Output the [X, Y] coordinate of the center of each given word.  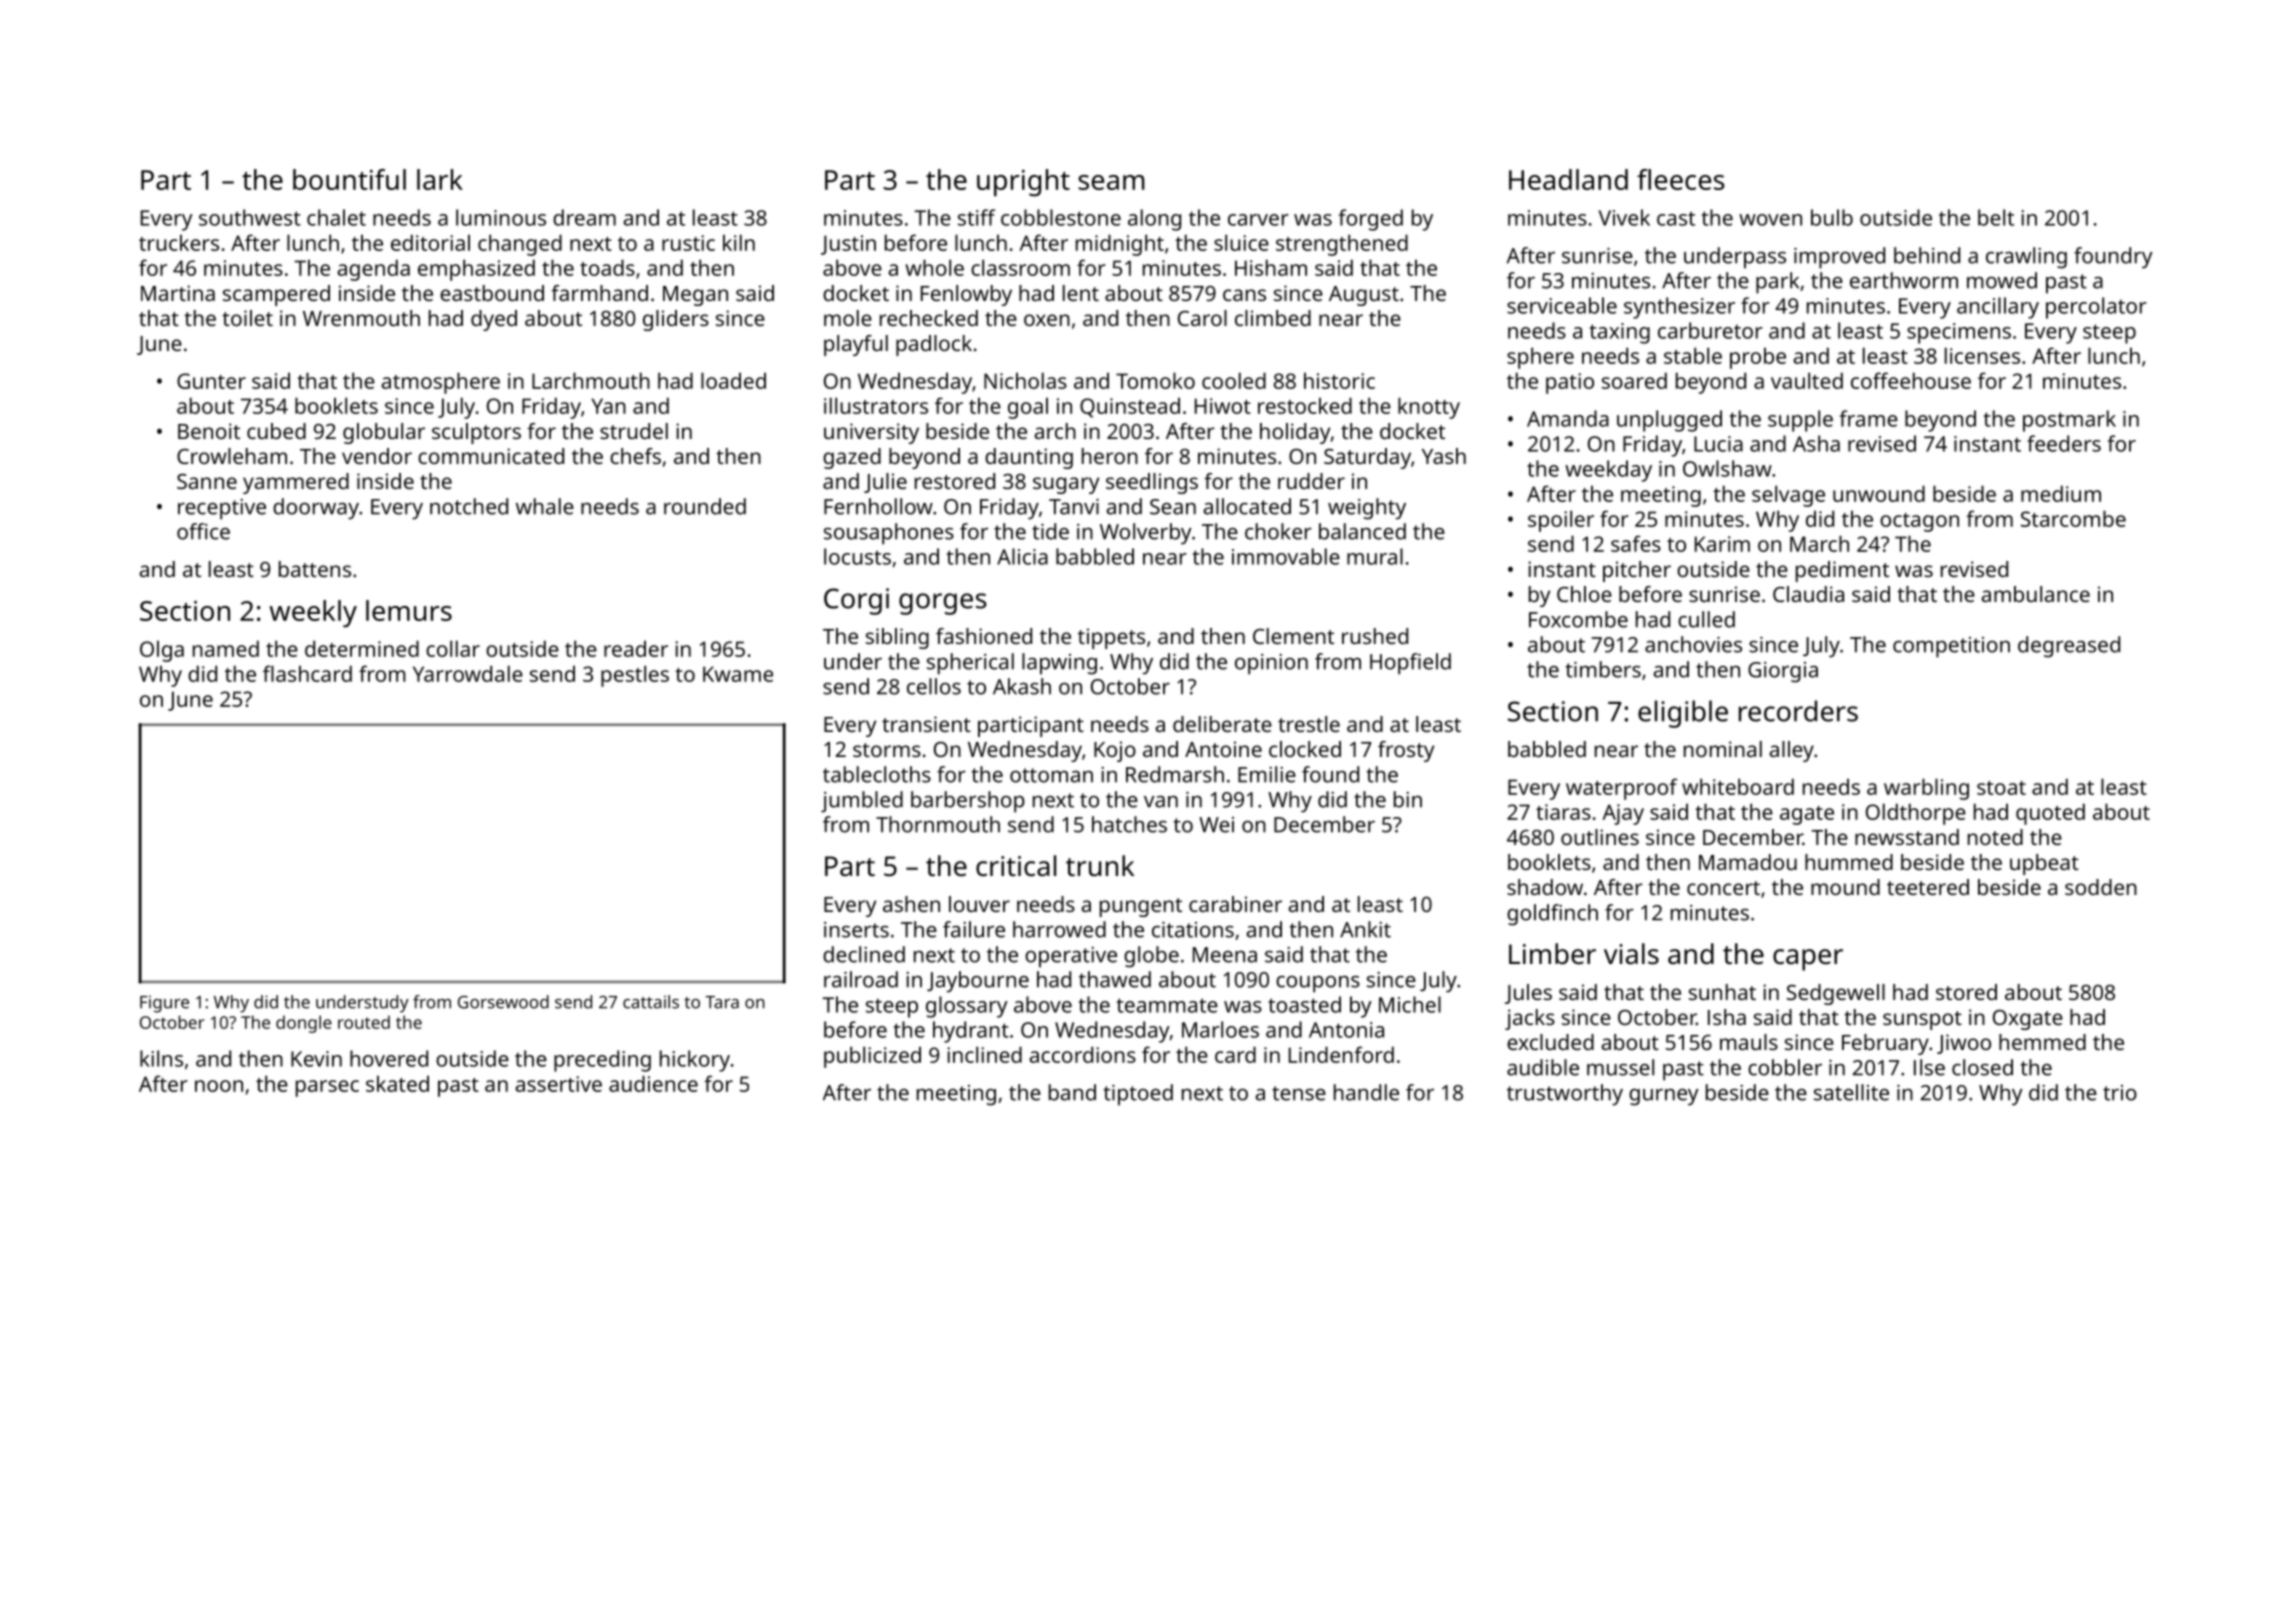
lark [440, 179]
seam [1111, 182]
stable [1693, 355]
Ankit [1365, 929]
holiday [1295, 433]
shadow [1545, 887]
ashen [911, 904]
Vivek [1624, 217]
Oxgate [2028, 1019]
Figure [164, 1004]
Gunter [211, 381]
